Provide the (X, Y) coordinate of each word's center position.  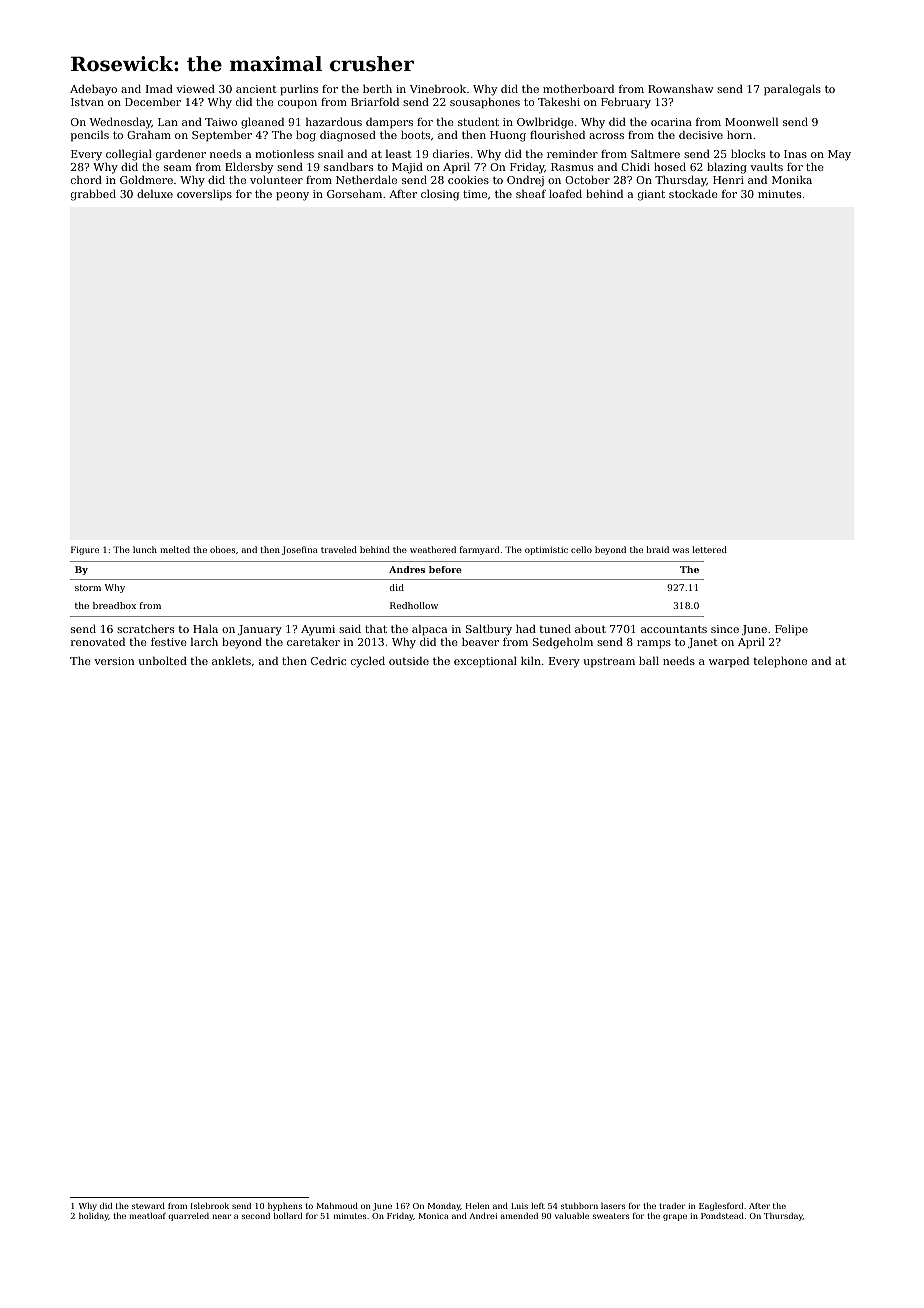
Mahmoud (337, 1205)
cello (581, 549)
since (725, 629)
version (114, 661)
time (475, 194)
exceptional (485, 662)
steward (148, 1205)
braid (658, 549)
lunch (145, 549)
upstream (609, 662)
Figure (85, 550)
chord (86, 179)
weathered (433, 549)
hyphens (285, 1206)
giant (651, 195)
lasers (613, 1205)
